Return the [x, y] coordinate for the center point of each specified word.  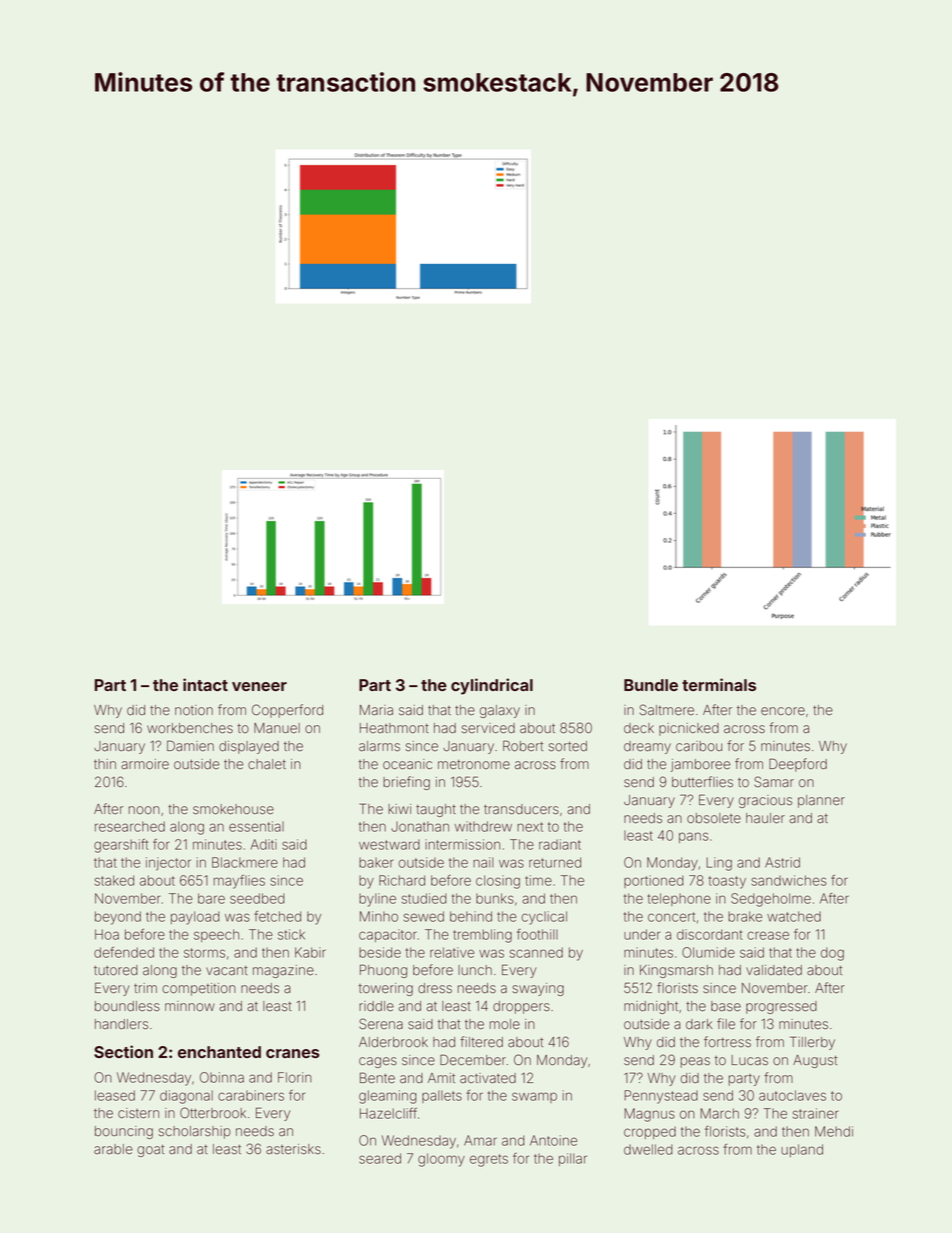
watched [794, 916]
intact [205, 684]
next [530, 827]
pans [694, 837]
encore [783, 711]
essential [256, 826]
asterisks [293, 1149]
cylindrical [492, 686]
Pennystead [661, 1097]
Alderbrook [393, 1042]
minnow [190, 1006]
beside [380, 952]
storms [204, 953]
